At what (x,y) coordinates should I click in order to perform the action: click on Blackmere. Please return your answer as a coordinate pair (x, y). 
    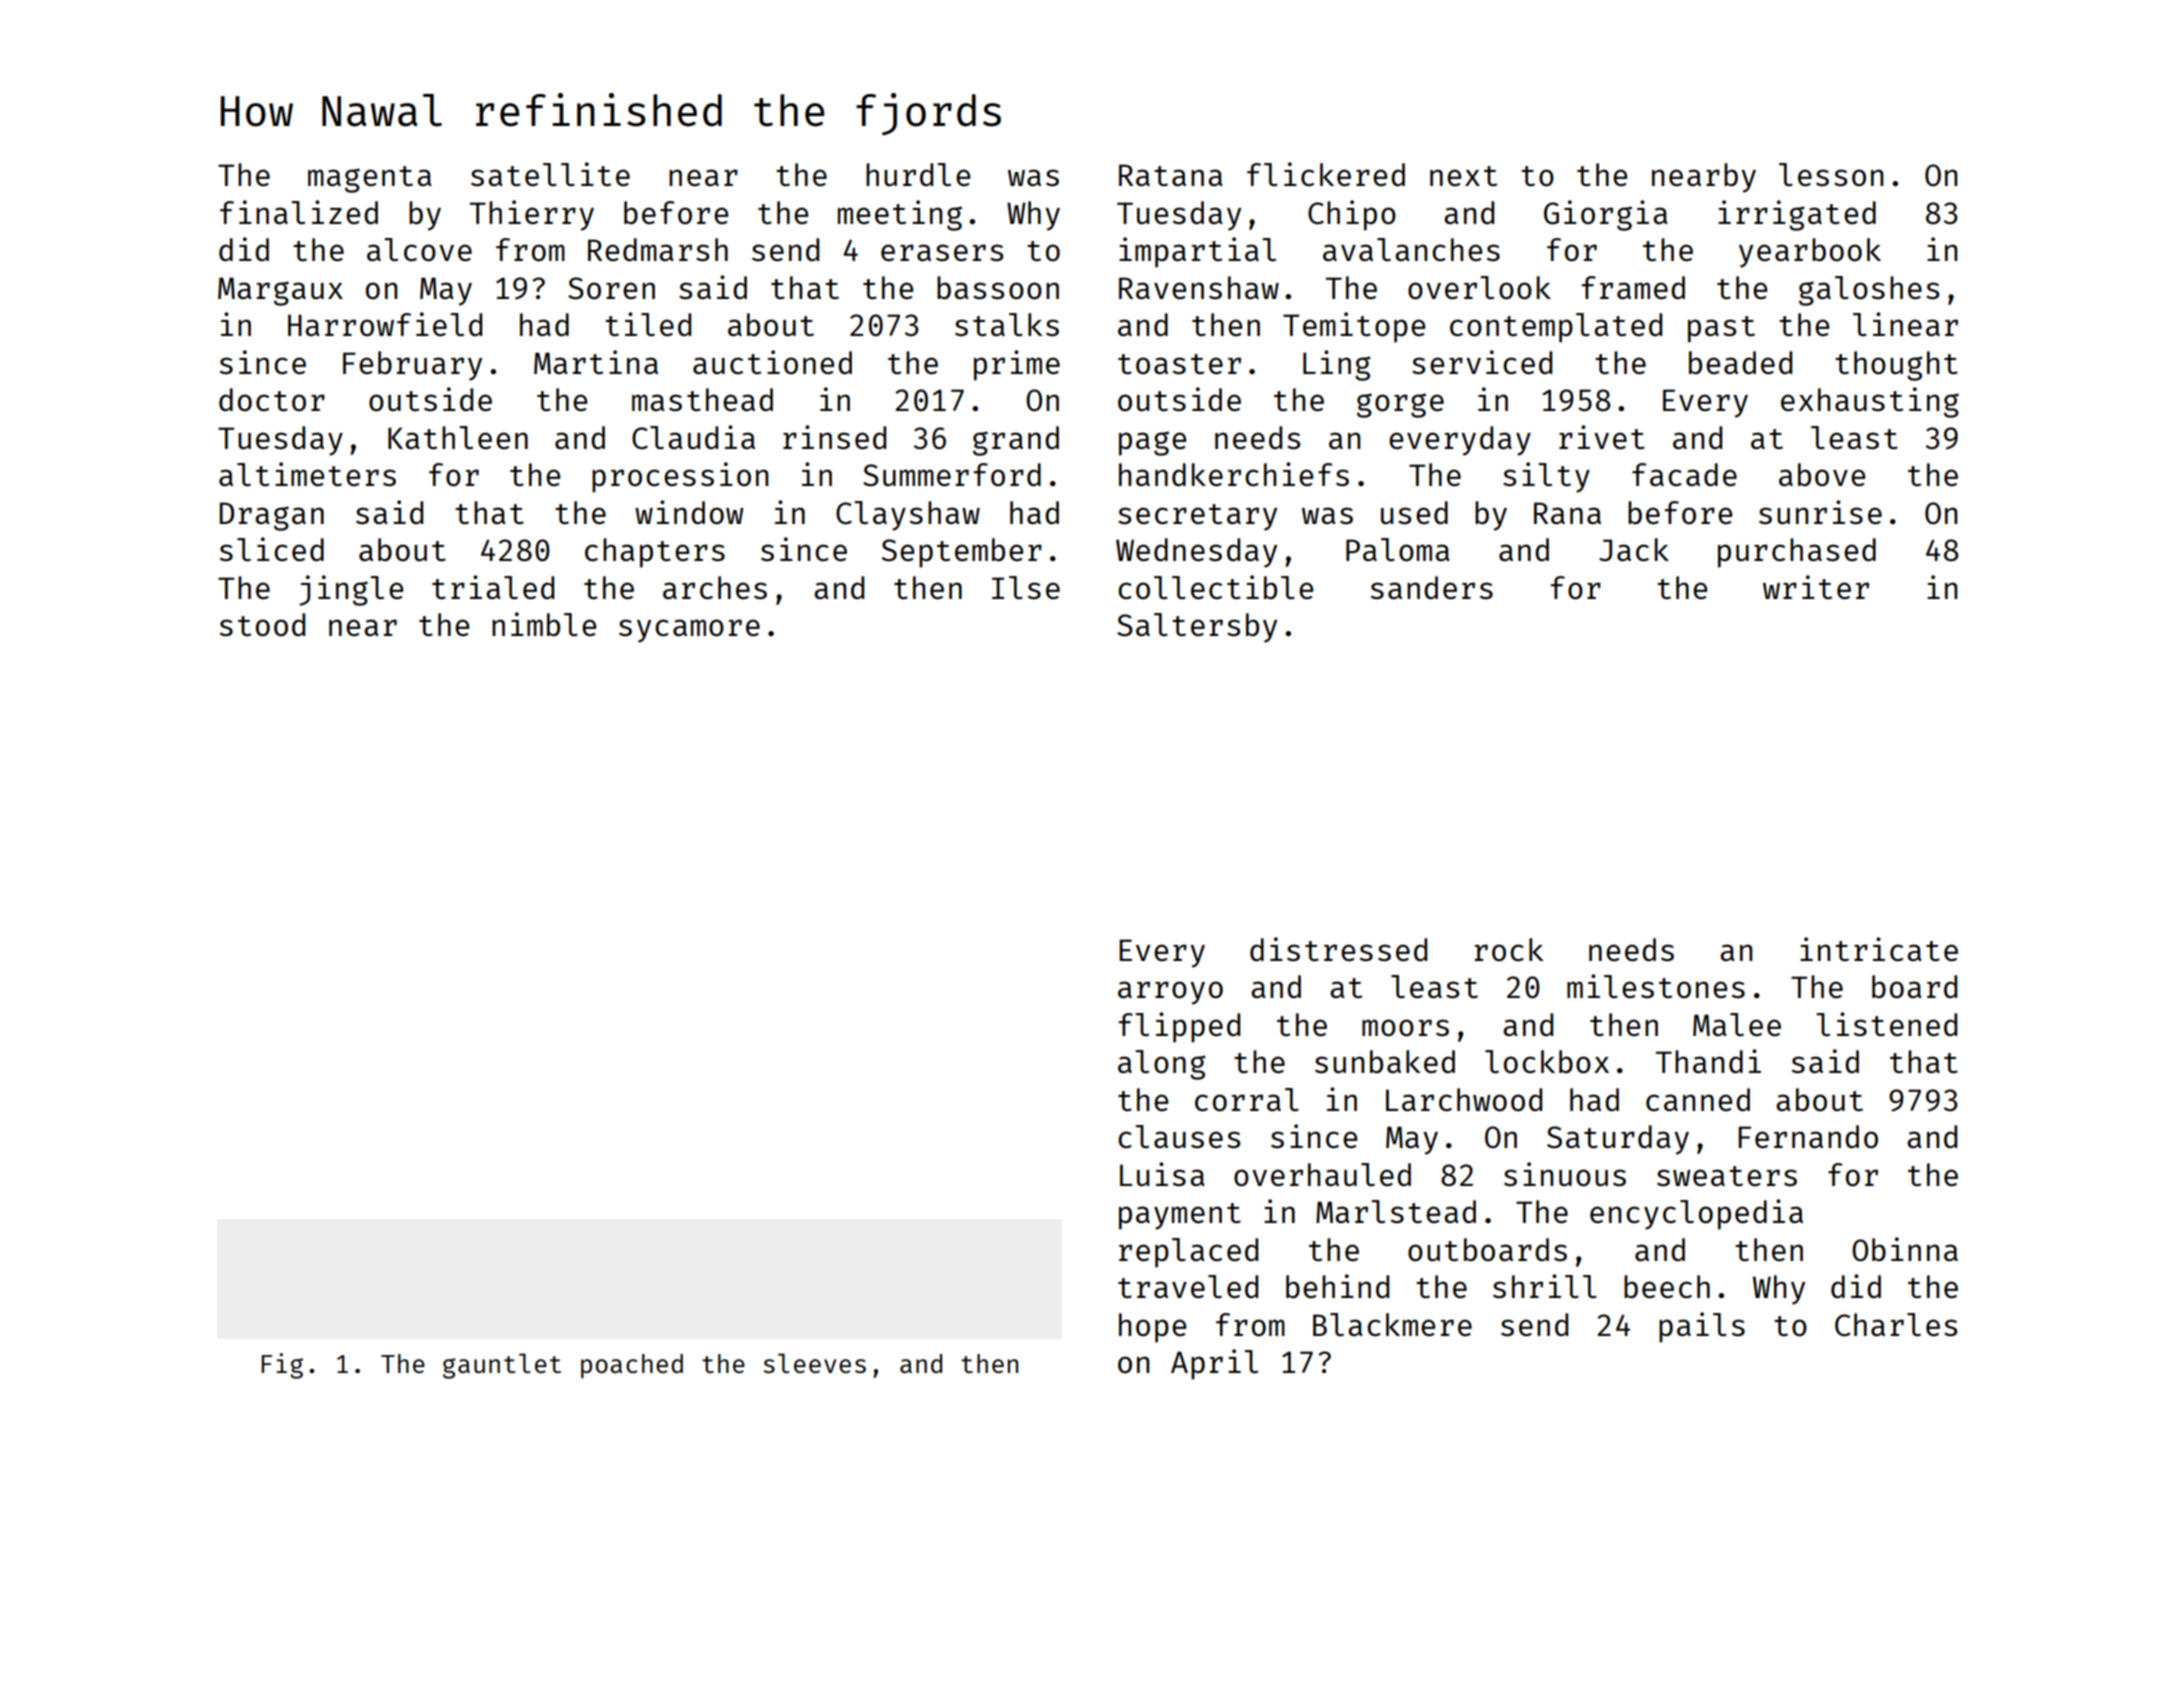
    Looking at the image, I should click on (1392, 1324).
